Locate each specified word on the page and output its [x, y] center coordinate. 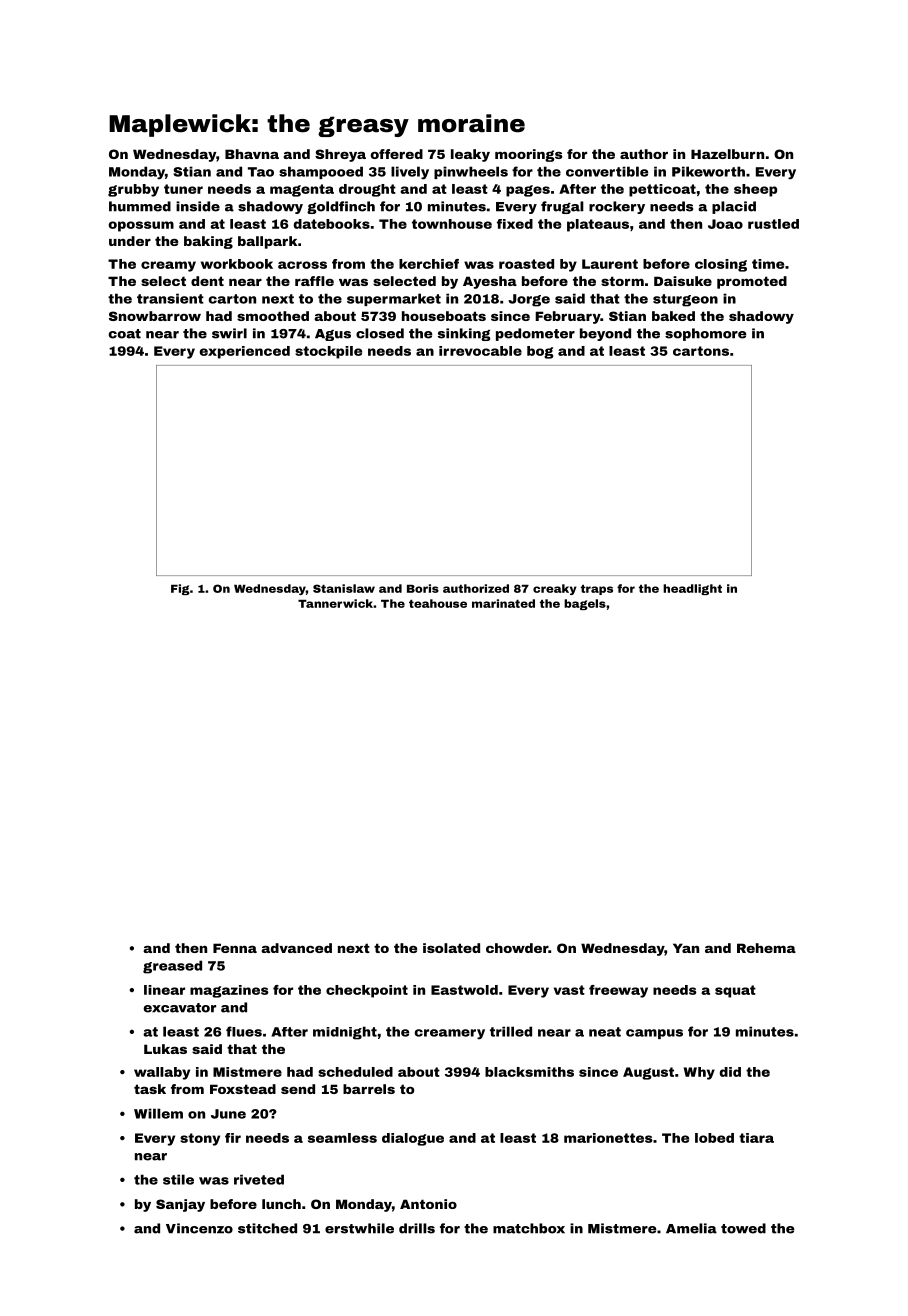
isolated [451, 948]
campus [654, 1034]
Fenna [235, 948]
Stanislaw [344, 588]
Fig [180, 589]
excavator [180, 1008]
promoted [752, 282]
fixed [515, 224]
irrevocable [480, 351]
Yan [686, 948]
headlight [692, 589]
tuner [183, 189]
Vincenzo [199, 1228]
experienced [245, 352]
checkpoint [367, 991]
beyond [605, 334]
